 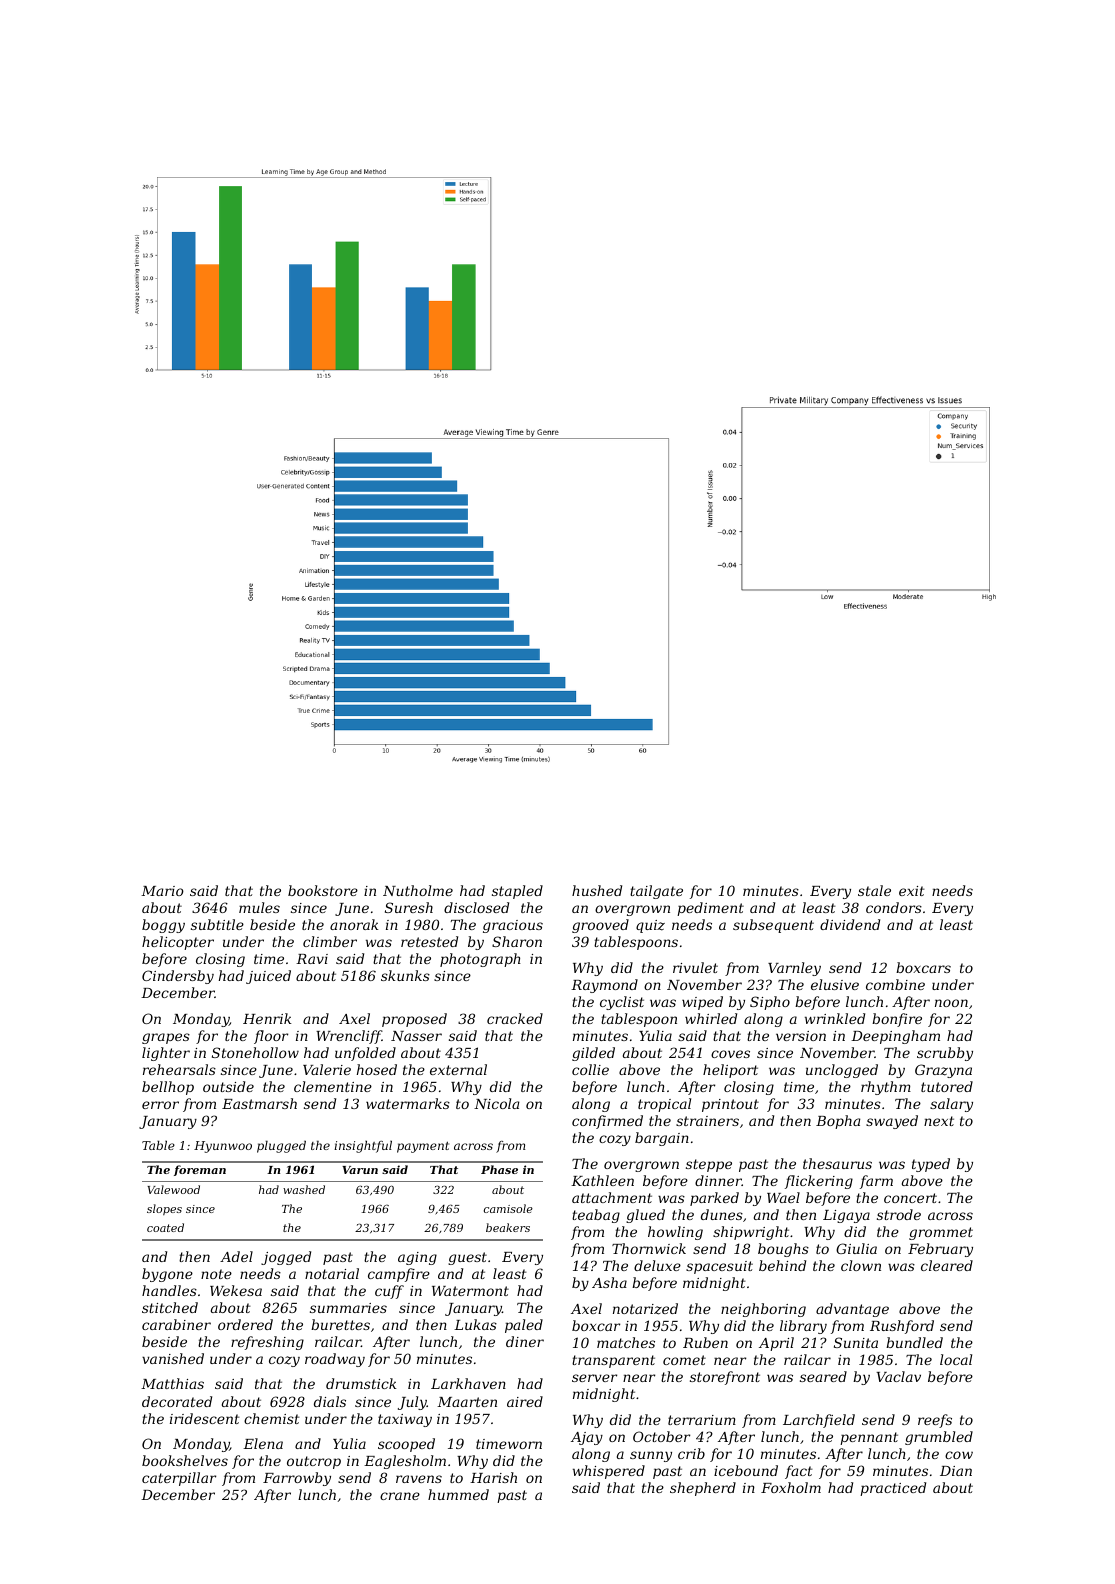 What do you see at coordinates (409, 907) in the image?
I see `Suresh` at bounding box center [409, 907].
